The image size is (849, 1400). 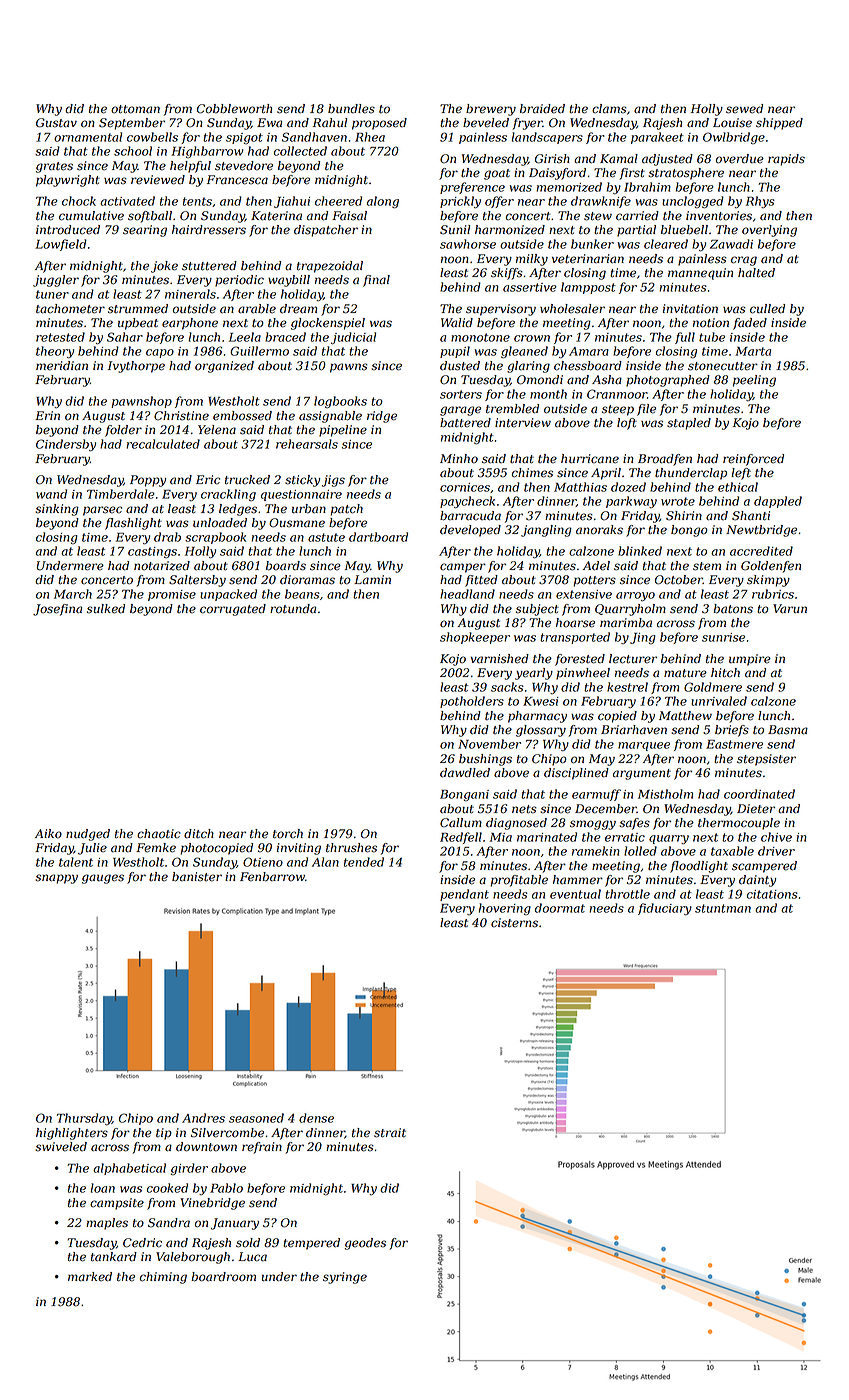 I want to click on Varun, so click(x=790, y=609).
